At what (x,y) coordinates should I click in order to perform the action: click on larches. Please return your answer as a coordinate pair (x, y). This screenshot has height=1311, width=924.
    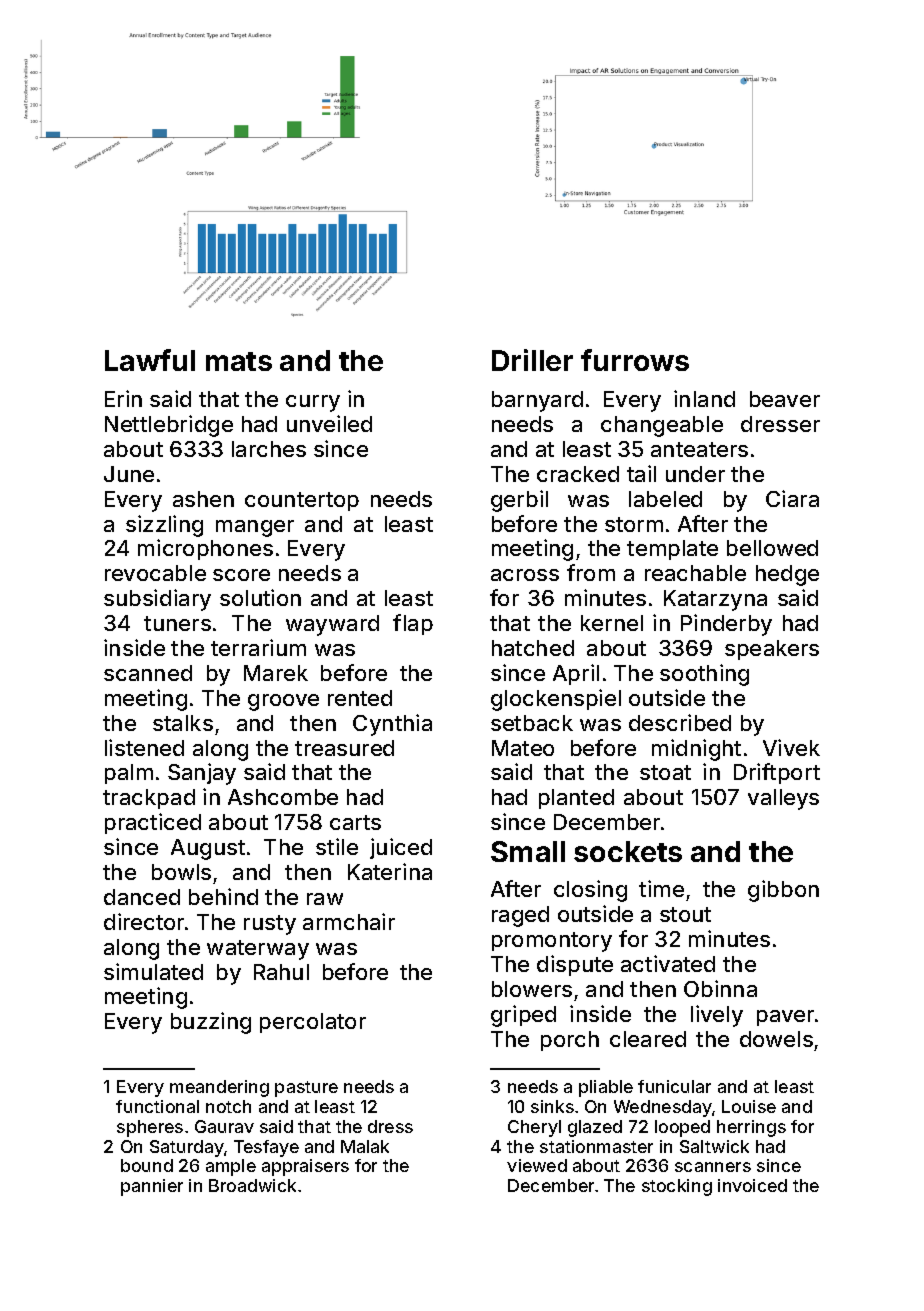
    Looking at the image, I should click on (269, 449).
